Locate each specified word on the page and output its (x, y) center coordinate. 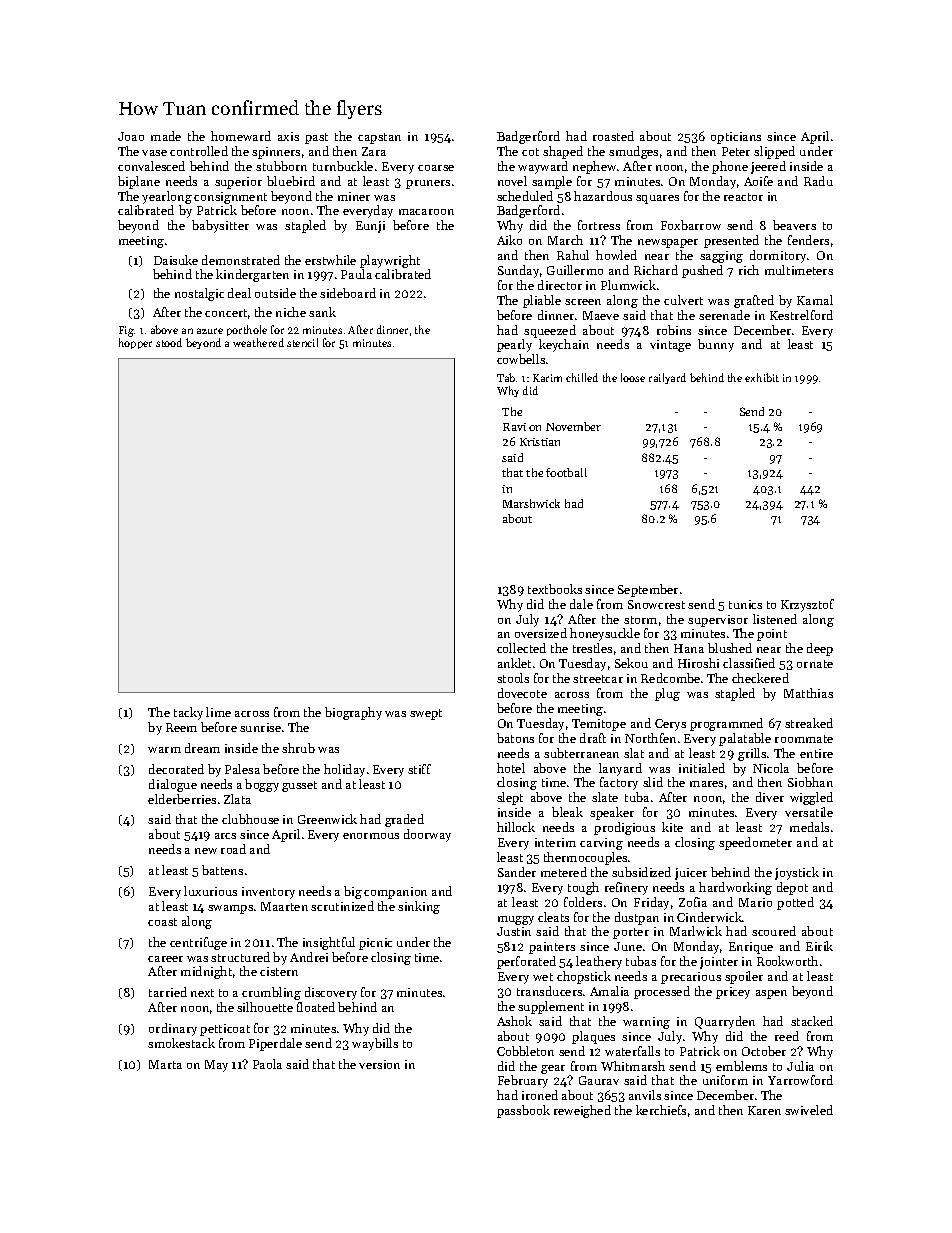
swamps (230, 909)
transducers (549, 991)
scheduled (525, 196)
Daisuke (176, 260)
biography (353, 713)
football (566, 472)
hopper (135, 343)
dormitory (778, 256)
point (772, 635)
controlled (199, 151)
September (648, 590)
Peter (736, 151)
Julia (800, 1066)
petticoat (225, 1030)
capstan (379, 138)
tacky (188, 713)
